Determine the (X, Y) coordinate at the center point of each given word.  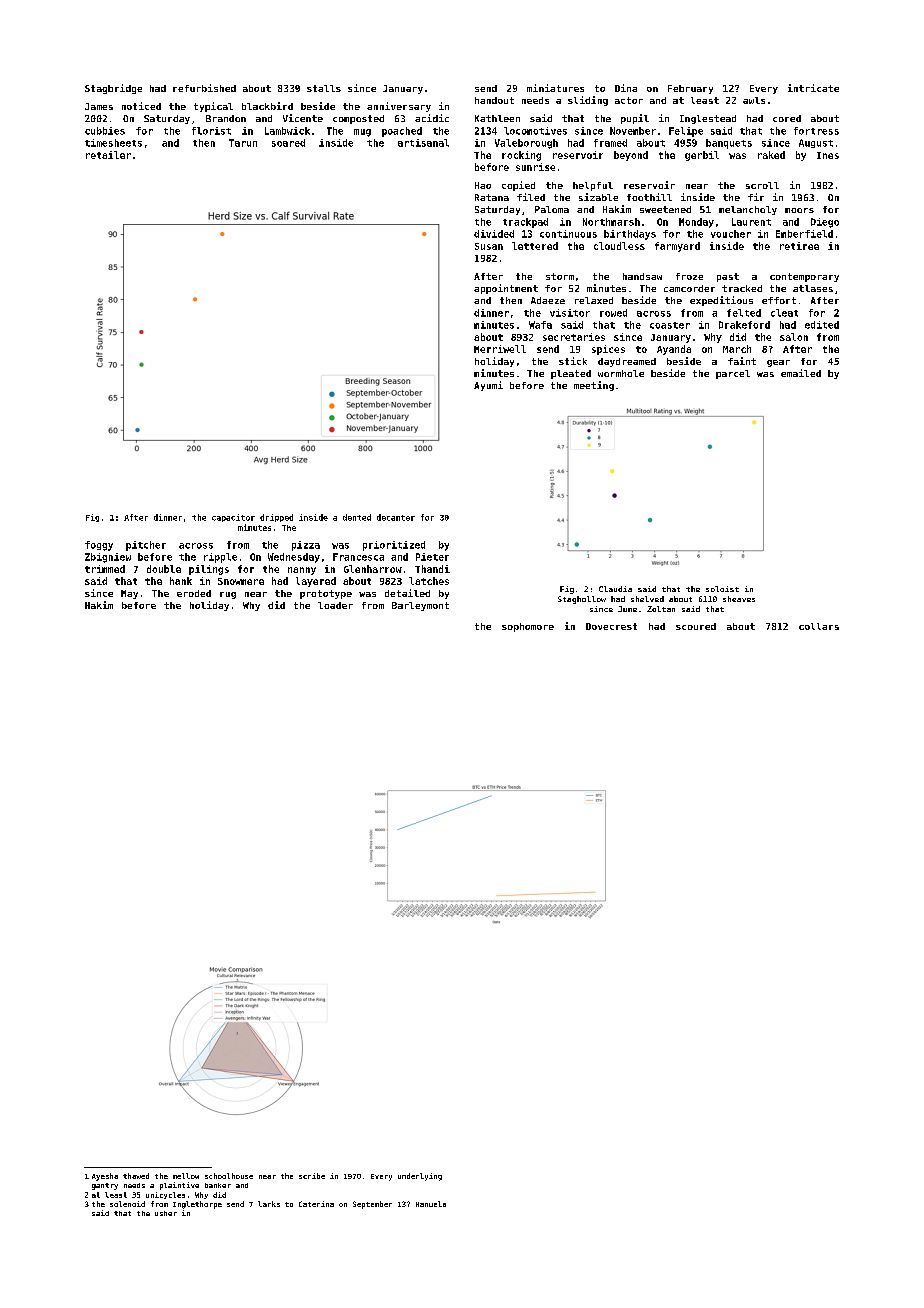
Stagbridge (113, 89)
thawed (136, 1176)
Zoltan (661, 609)
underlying (420, 1177)
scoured (696, 626)
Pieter (432, 557)
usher (166, 1213)
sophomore (528, 627)
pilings (209, 570)
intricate (813, 88)
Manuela (431, 1204)
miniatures (555, 88)
